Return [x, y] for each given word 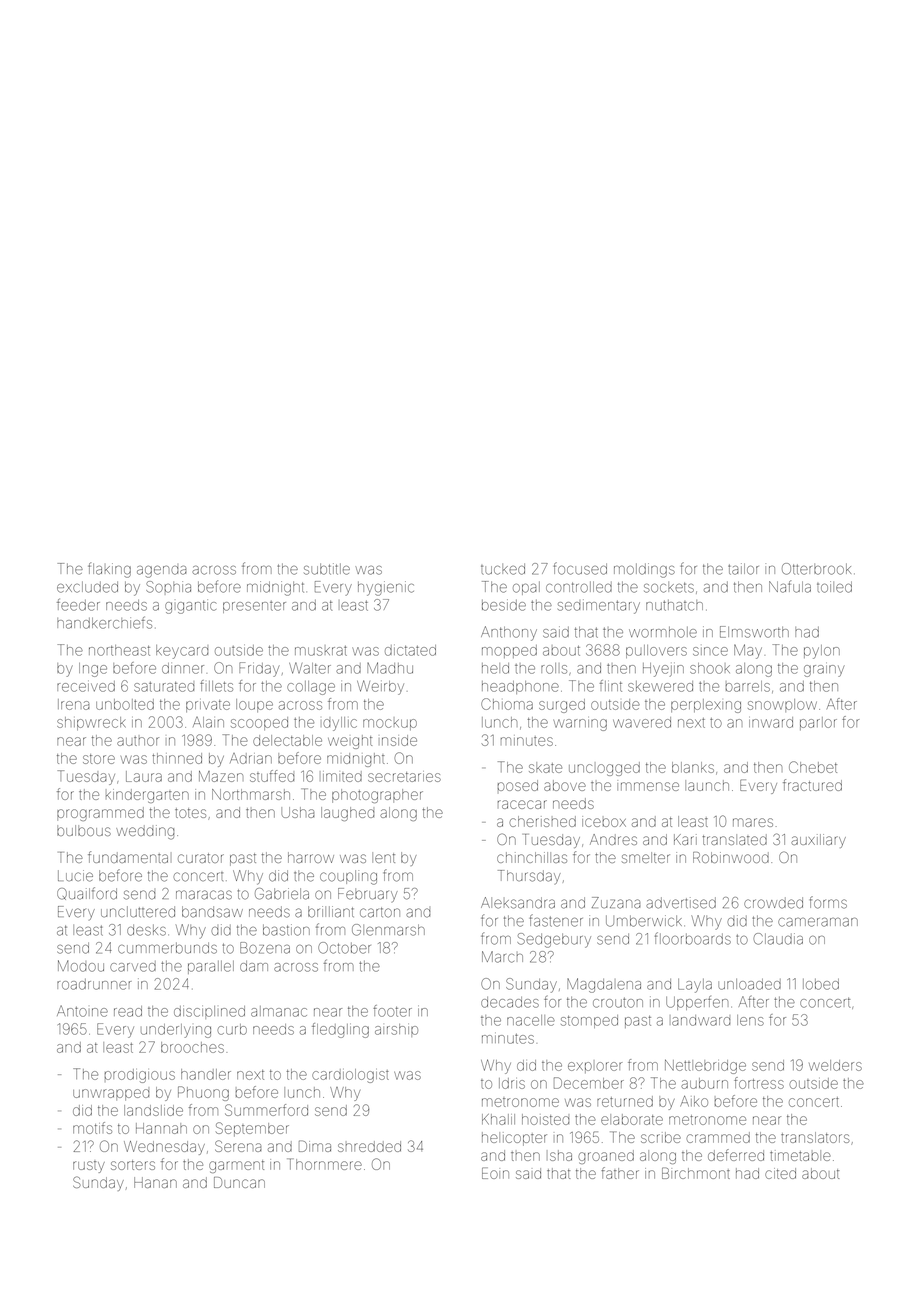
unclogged [604, 769]
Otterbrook [816, 569]
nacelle [531, 1020]
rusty [89, 1167]
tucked [503, 569]
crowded [773, 903]
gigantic [190, 606]
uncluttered [138, 912]
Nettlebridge [705, 1066]
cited [780, 1173]
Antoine [82, 1011]
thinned [177, 758]
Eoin [495, 1173]
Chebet [813, 767]
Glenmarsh [388, 930]
